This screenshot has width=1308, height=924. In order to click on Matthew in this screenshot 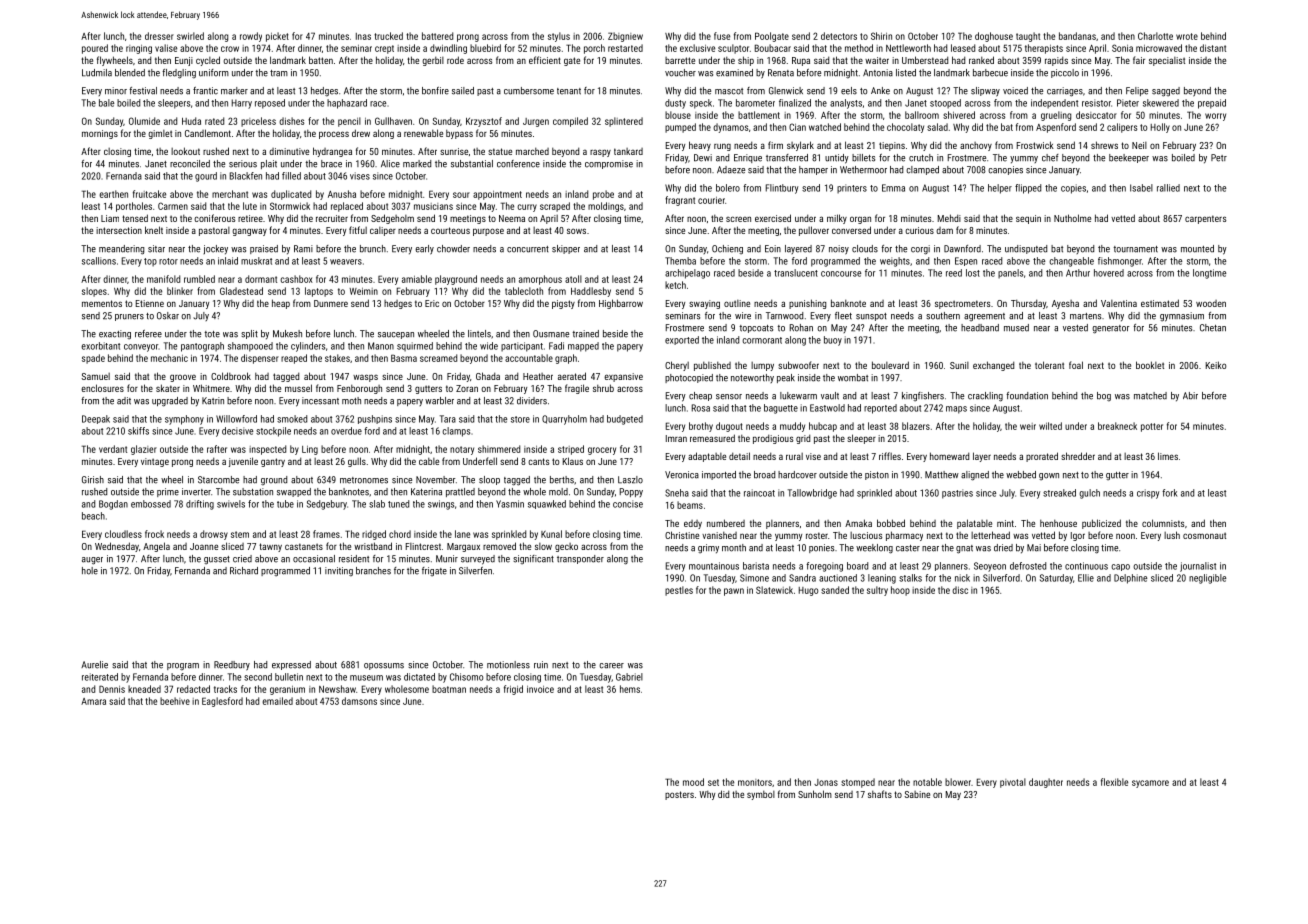, I will do `click(942, 475)`.
